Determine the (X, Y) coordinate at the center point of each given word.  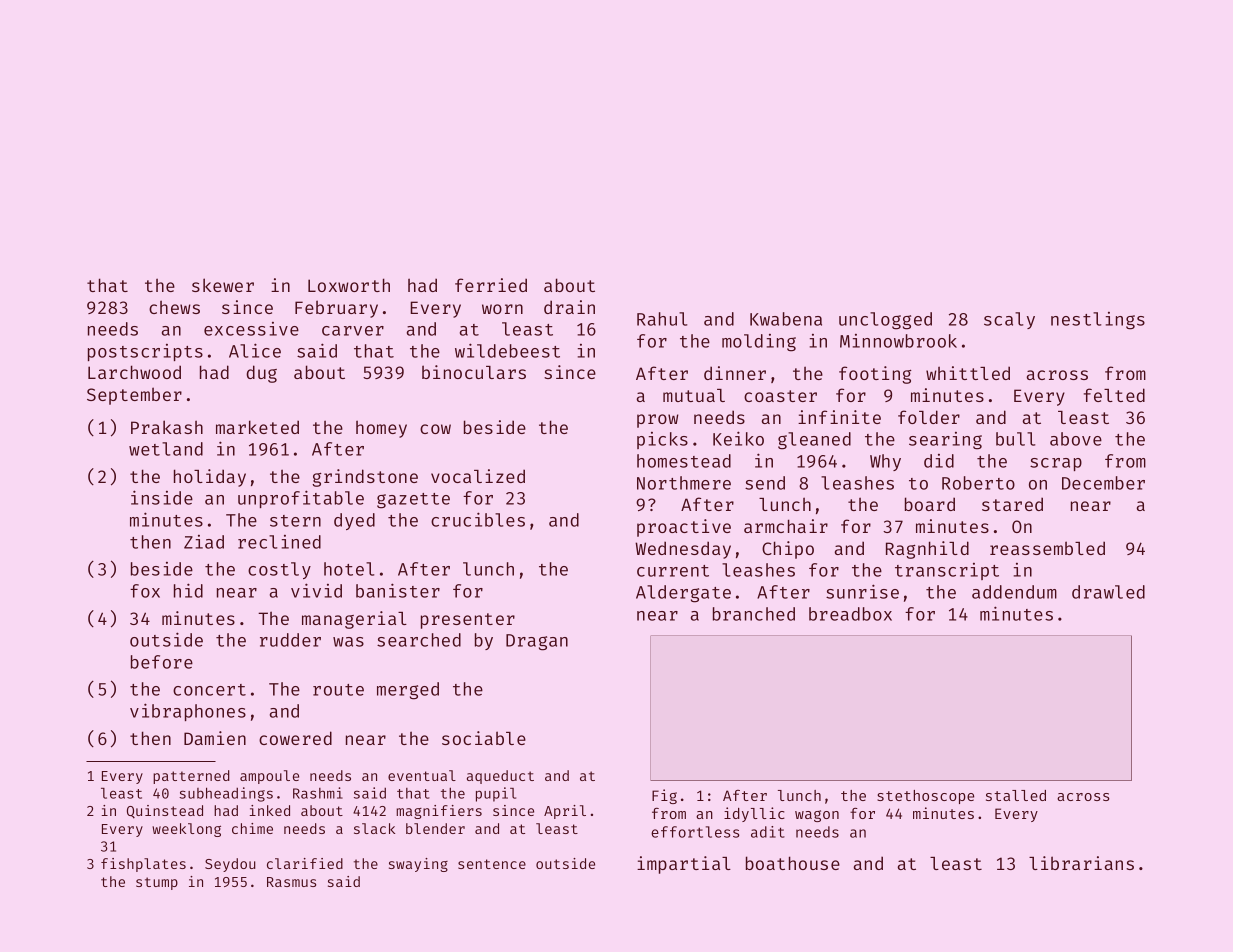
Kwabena (786, 319)
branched (754, 614)
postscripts (145, 352)
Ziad (204, 542)
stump (157, 883)
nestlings (1098, 321)
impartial (684, 865)
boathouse (793, 863)
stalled (1016, 795)
